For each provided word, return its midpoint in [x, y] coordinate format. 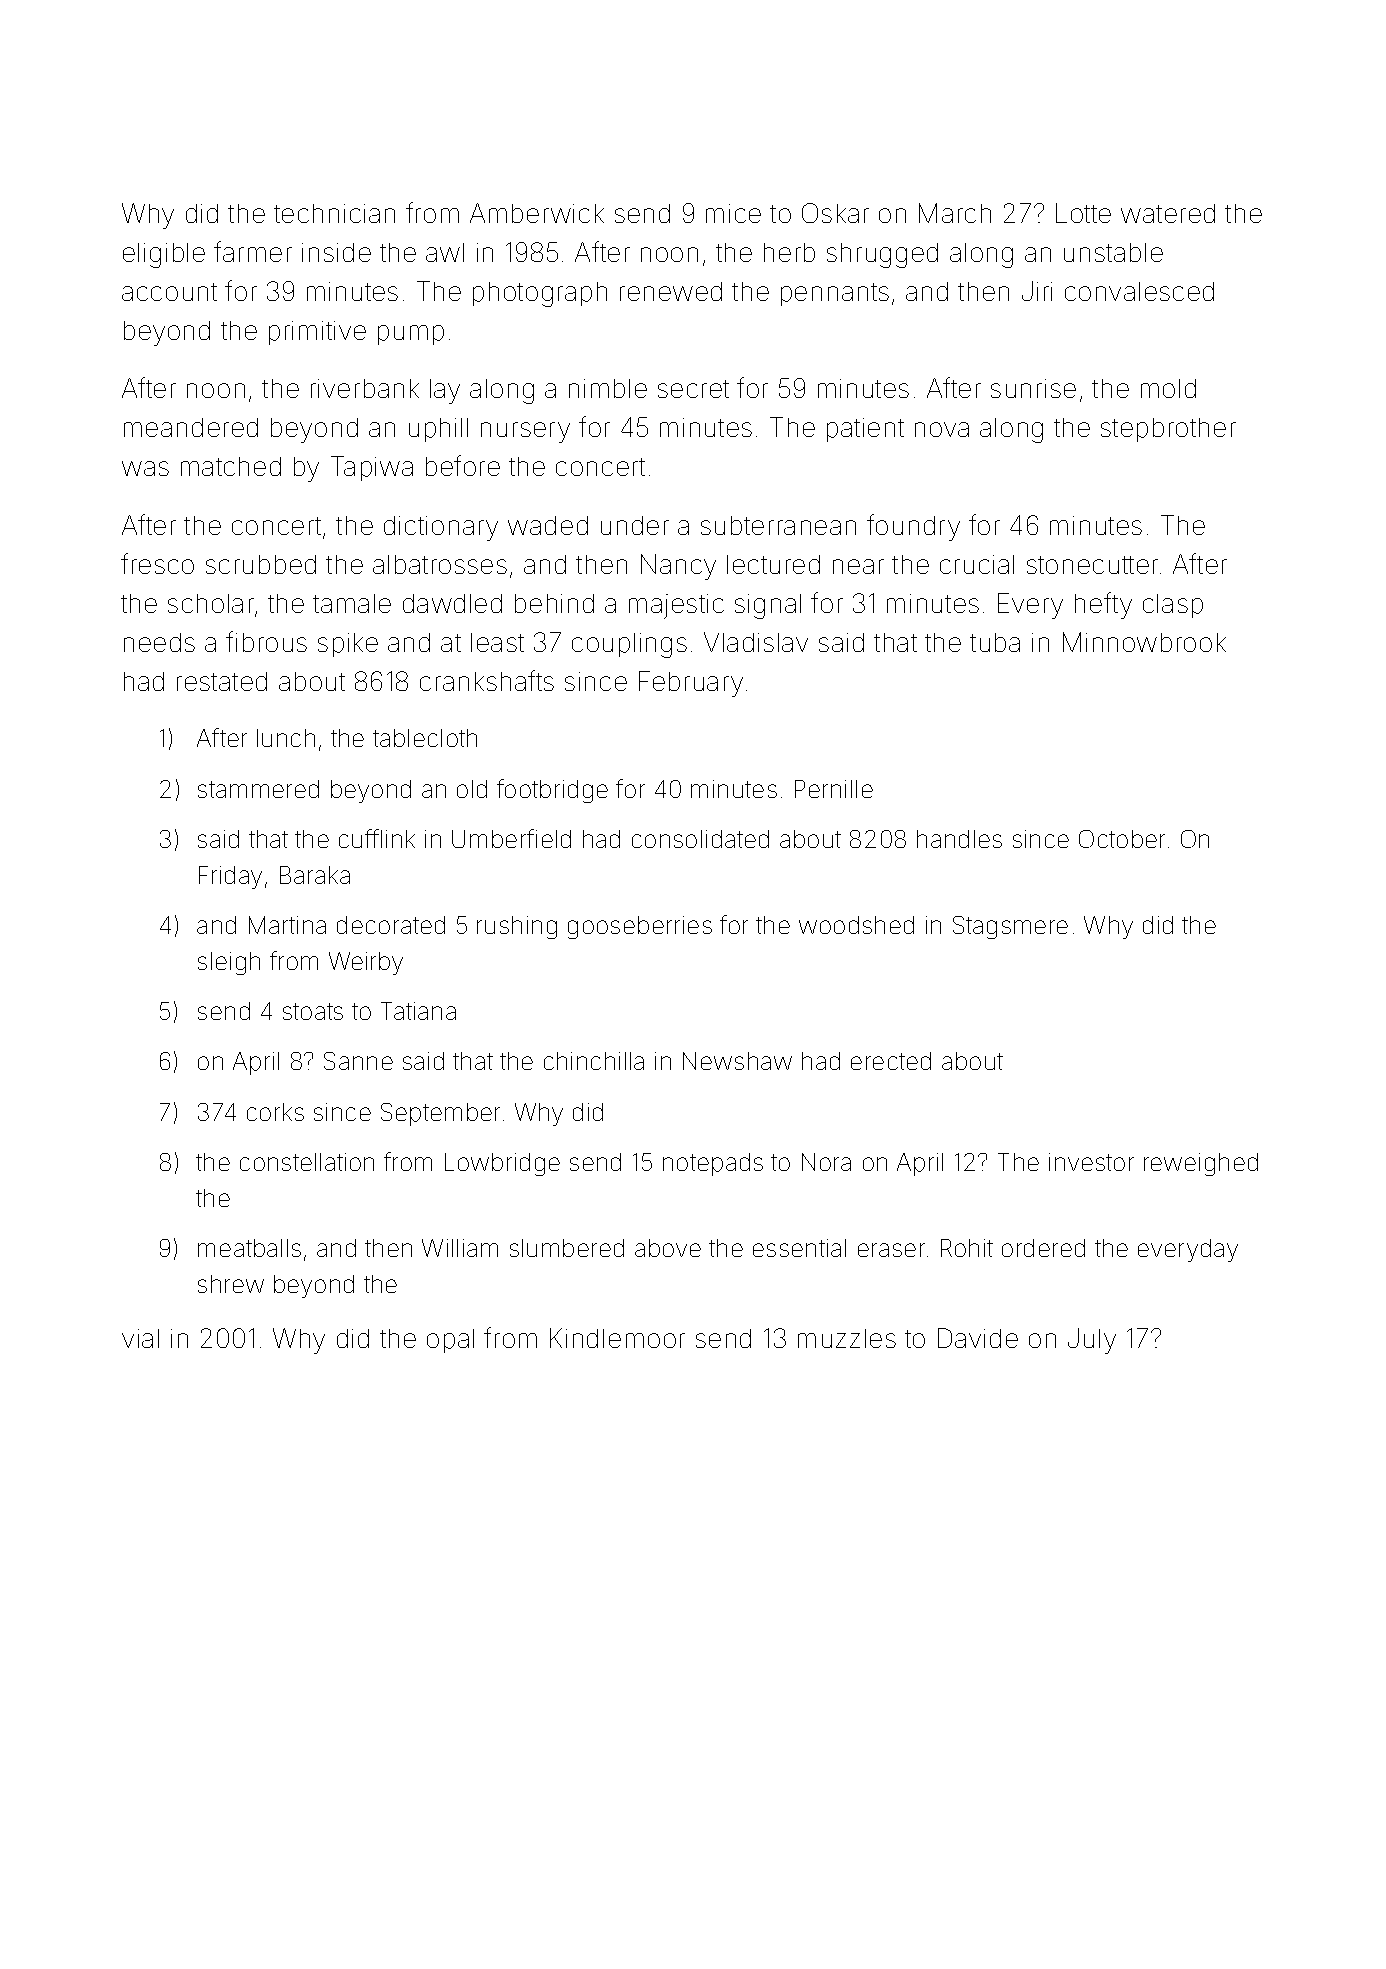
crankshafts [487, 680]
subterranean [778, 525]
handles [959, 839]
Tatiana [418, 1011]
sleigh [229, 963]
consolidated [700, 839]
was [145, 468]
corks [275, 1112]
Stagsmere [1010, 927]
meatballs [249, 1248]
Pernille [834, 789]
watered [1168, 213]
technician [334, 213]
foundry [913, 527]
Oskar [835, 213]
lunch [286, 738]
